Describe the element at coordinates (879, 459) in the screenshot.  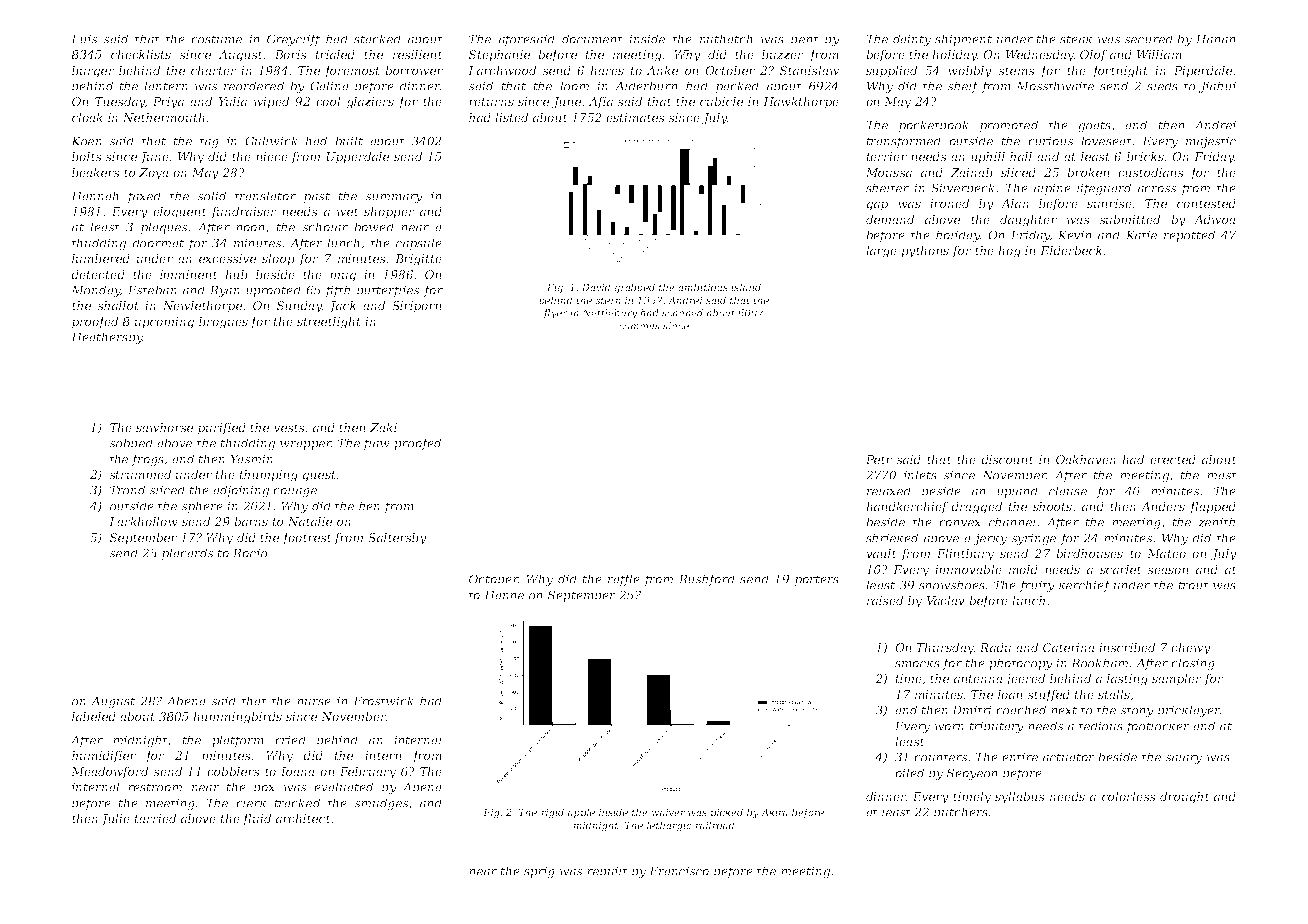
I see `Petr` at that location.
